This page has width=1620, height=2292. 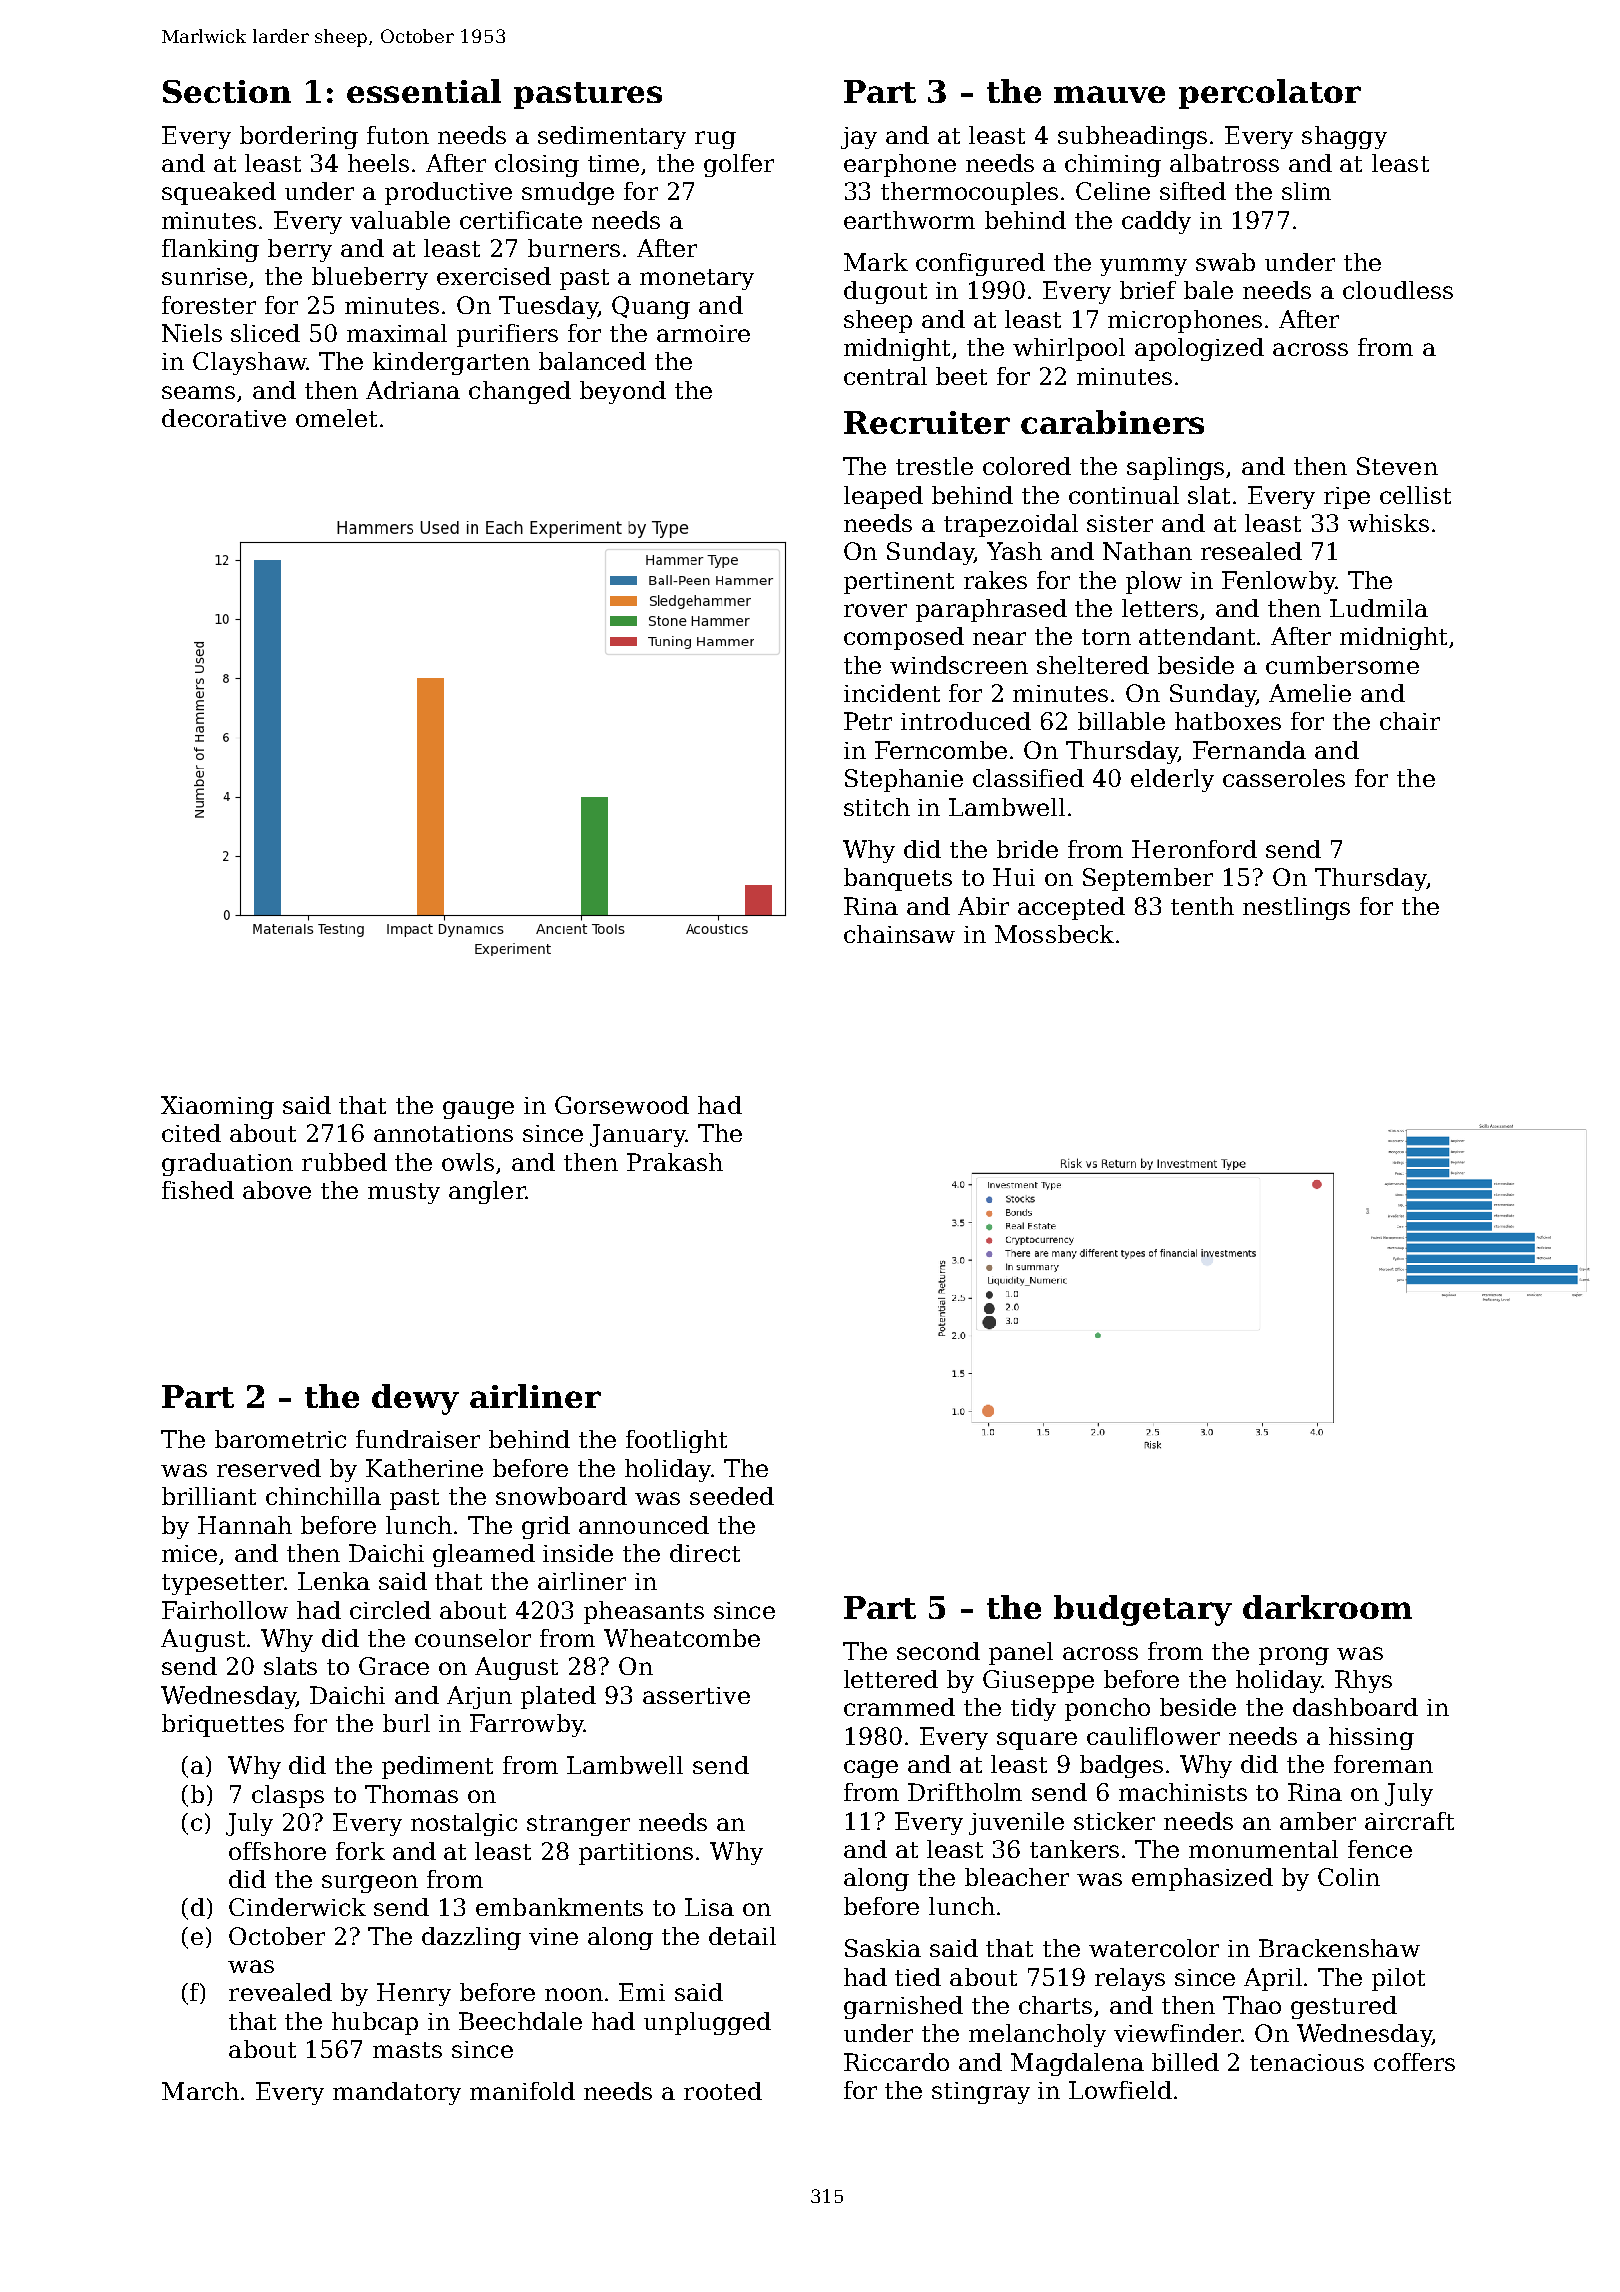 I want to click on jay, so click(x=859, y=138).
